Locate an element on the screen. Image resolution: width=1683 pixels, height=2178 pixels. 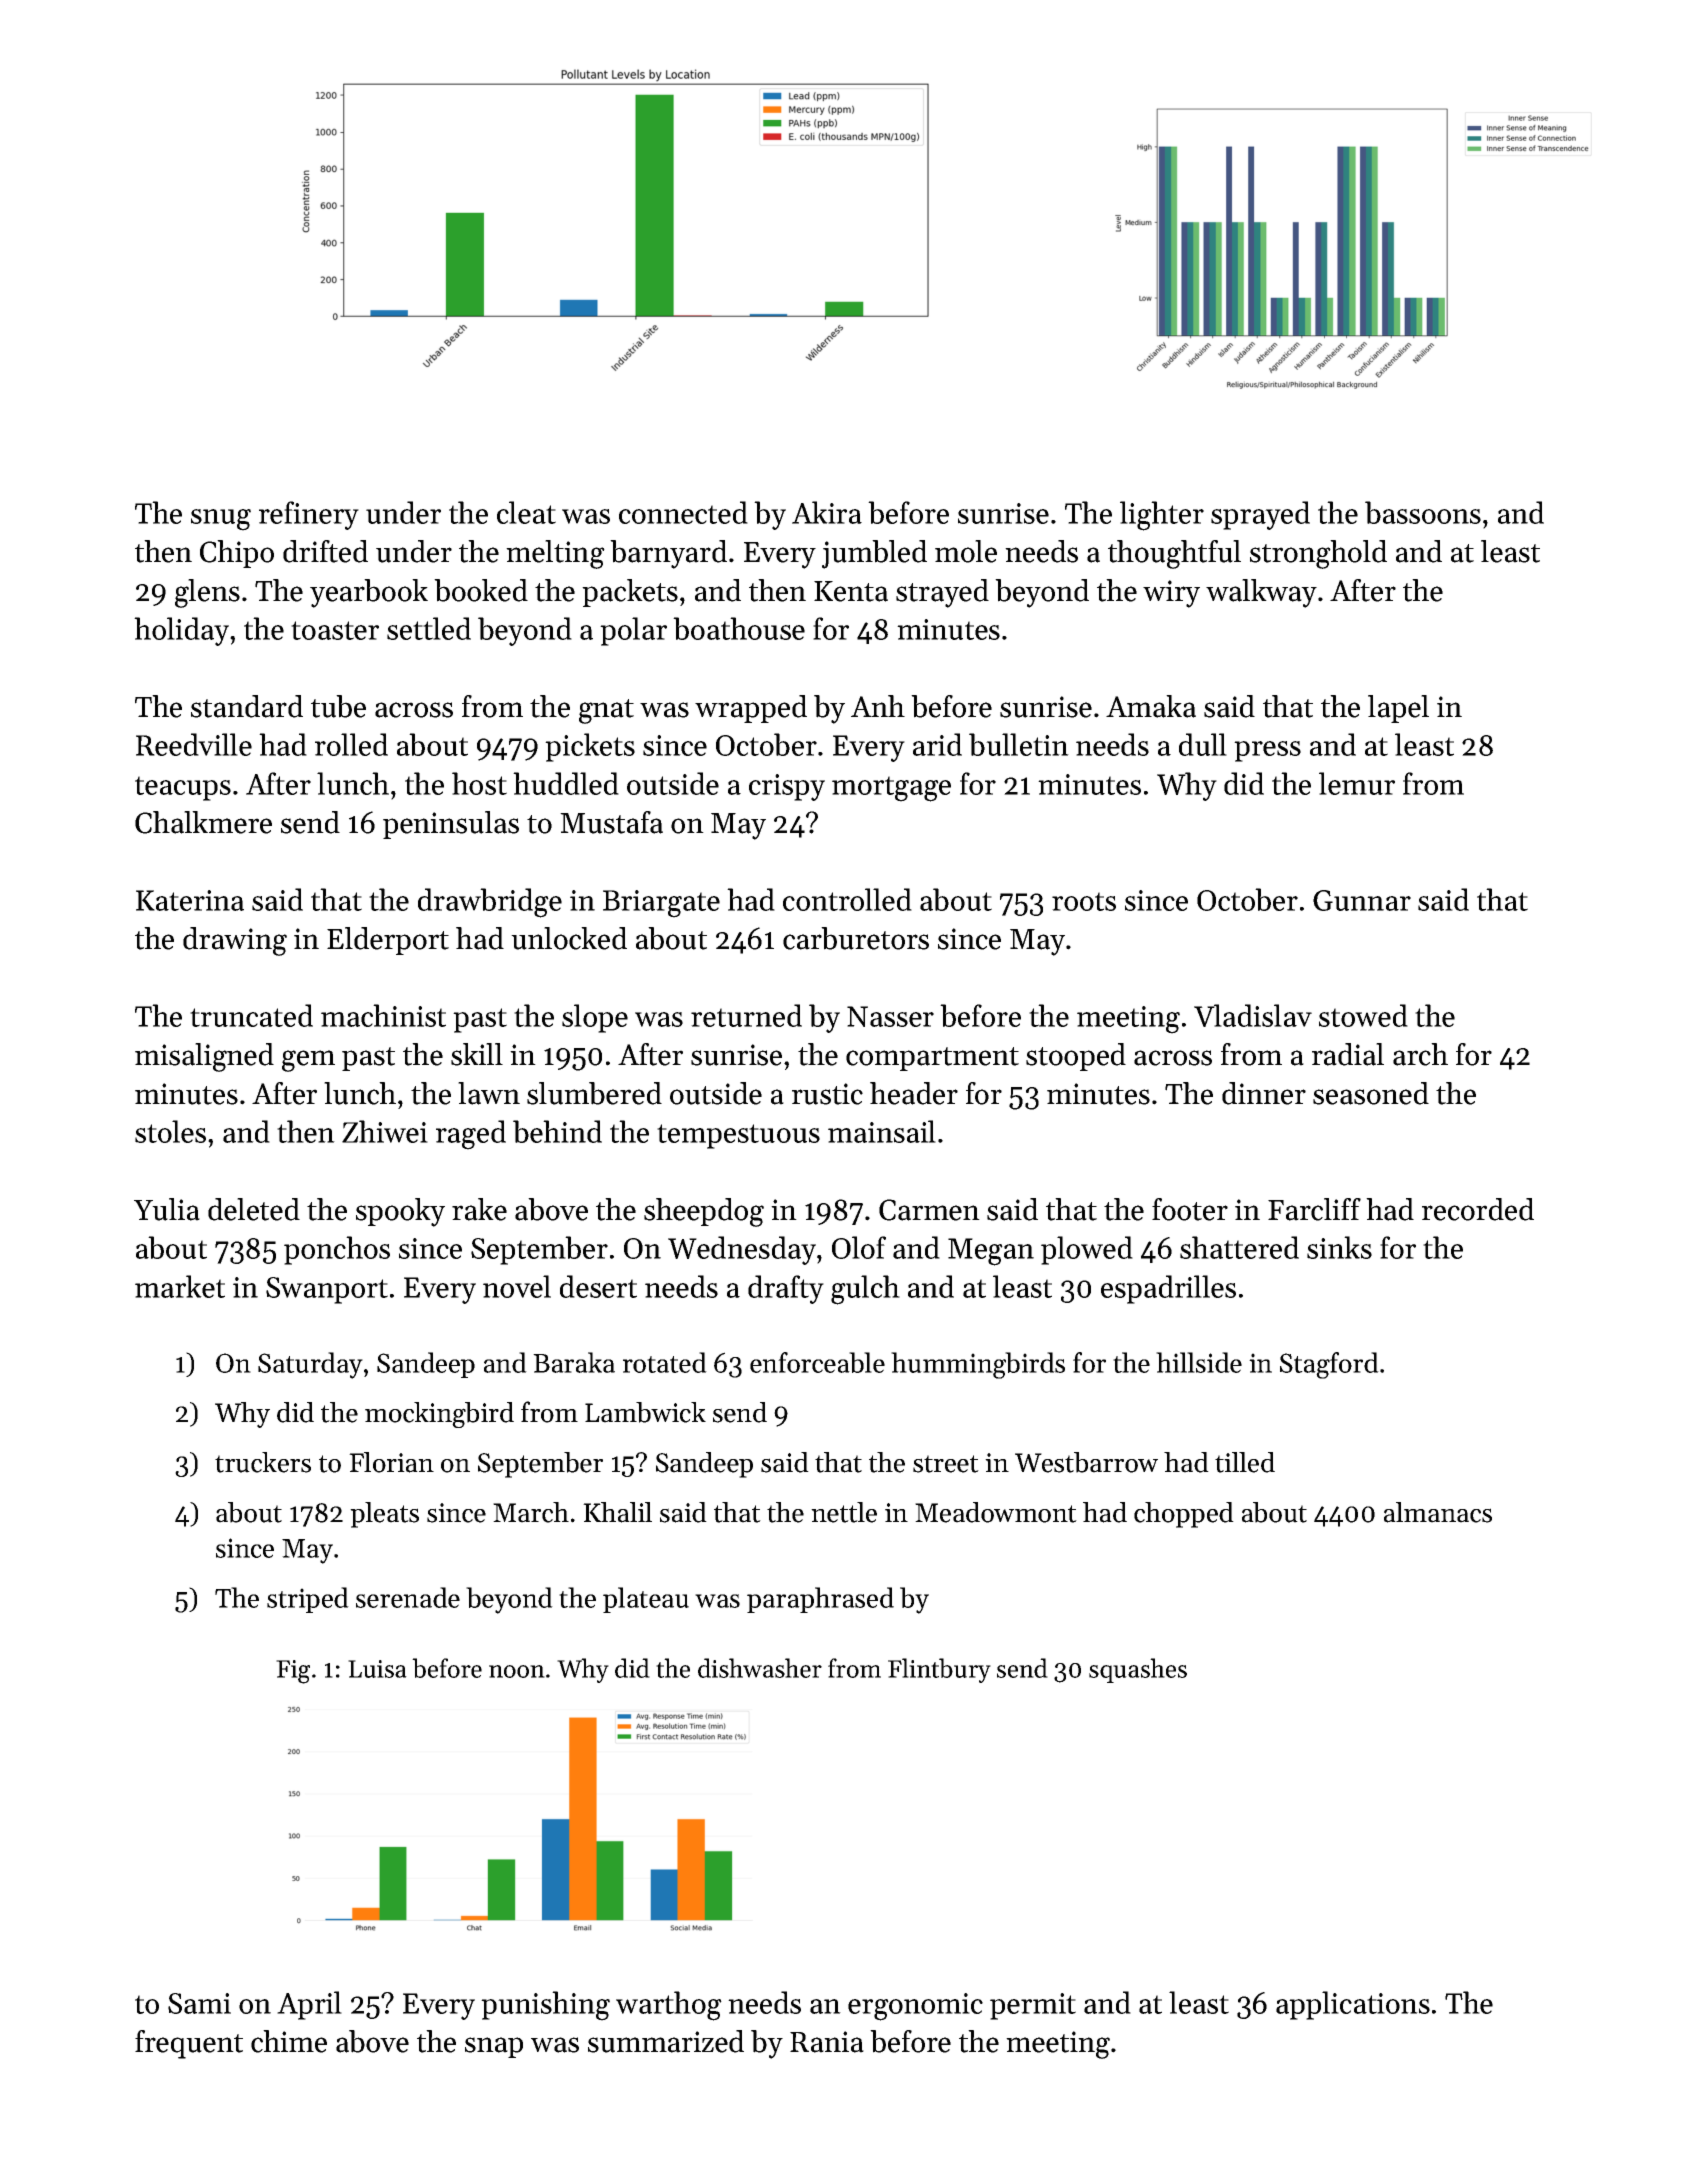
summarized is located at coordinates (666, 2041).
